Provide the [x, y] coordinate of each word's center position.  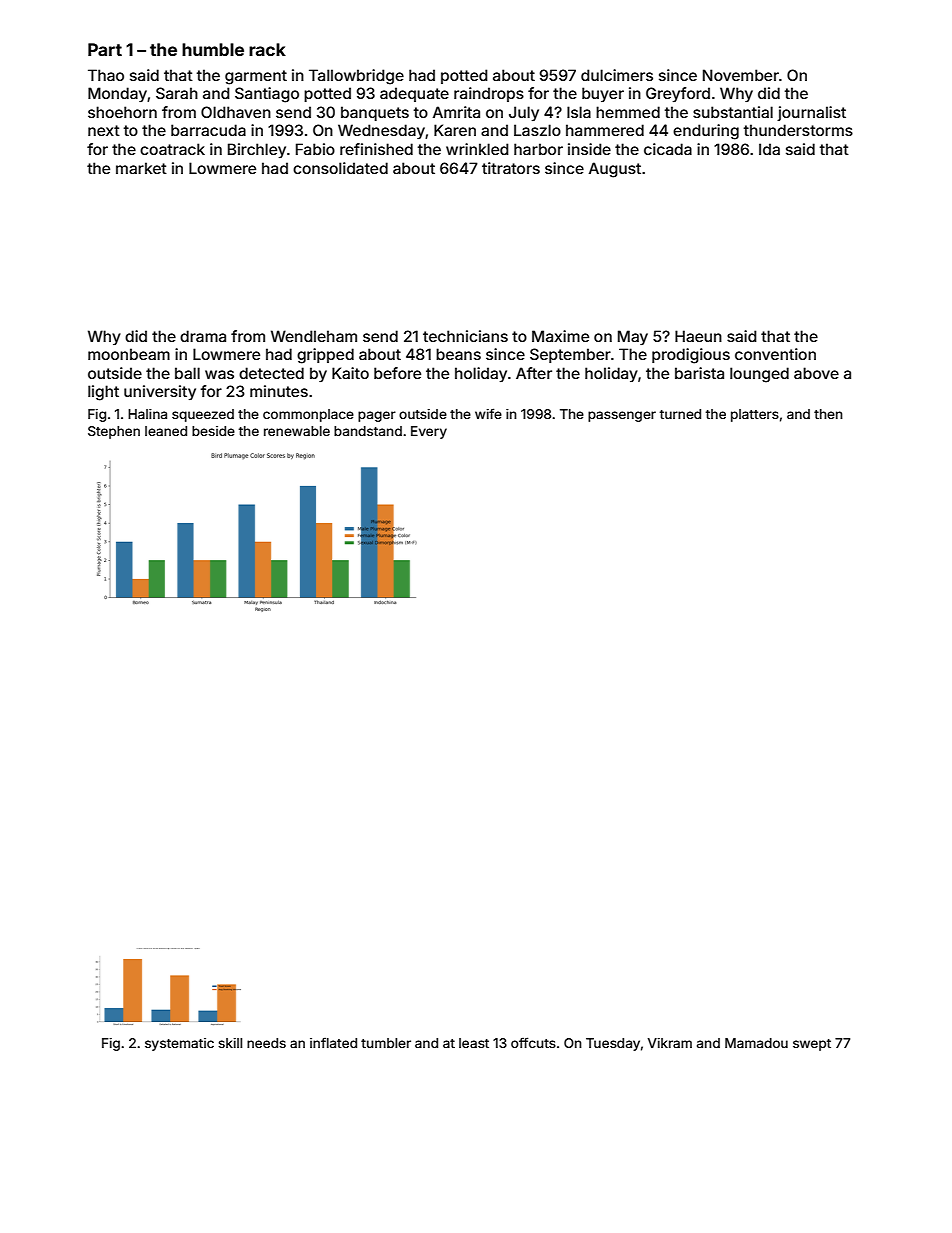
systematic [179, 1044]
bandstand [368, 431]
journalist [811, 113]
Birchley [257, 150]
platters [755, 415]
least [474, 1043]
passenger [622, 416]
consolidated [340, 168]
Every [429, 432]
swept [812, 1045]
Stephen [114, 432]
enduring [706, 132]
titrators [511, 168]
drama [203, 336]
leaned [166, 431]
